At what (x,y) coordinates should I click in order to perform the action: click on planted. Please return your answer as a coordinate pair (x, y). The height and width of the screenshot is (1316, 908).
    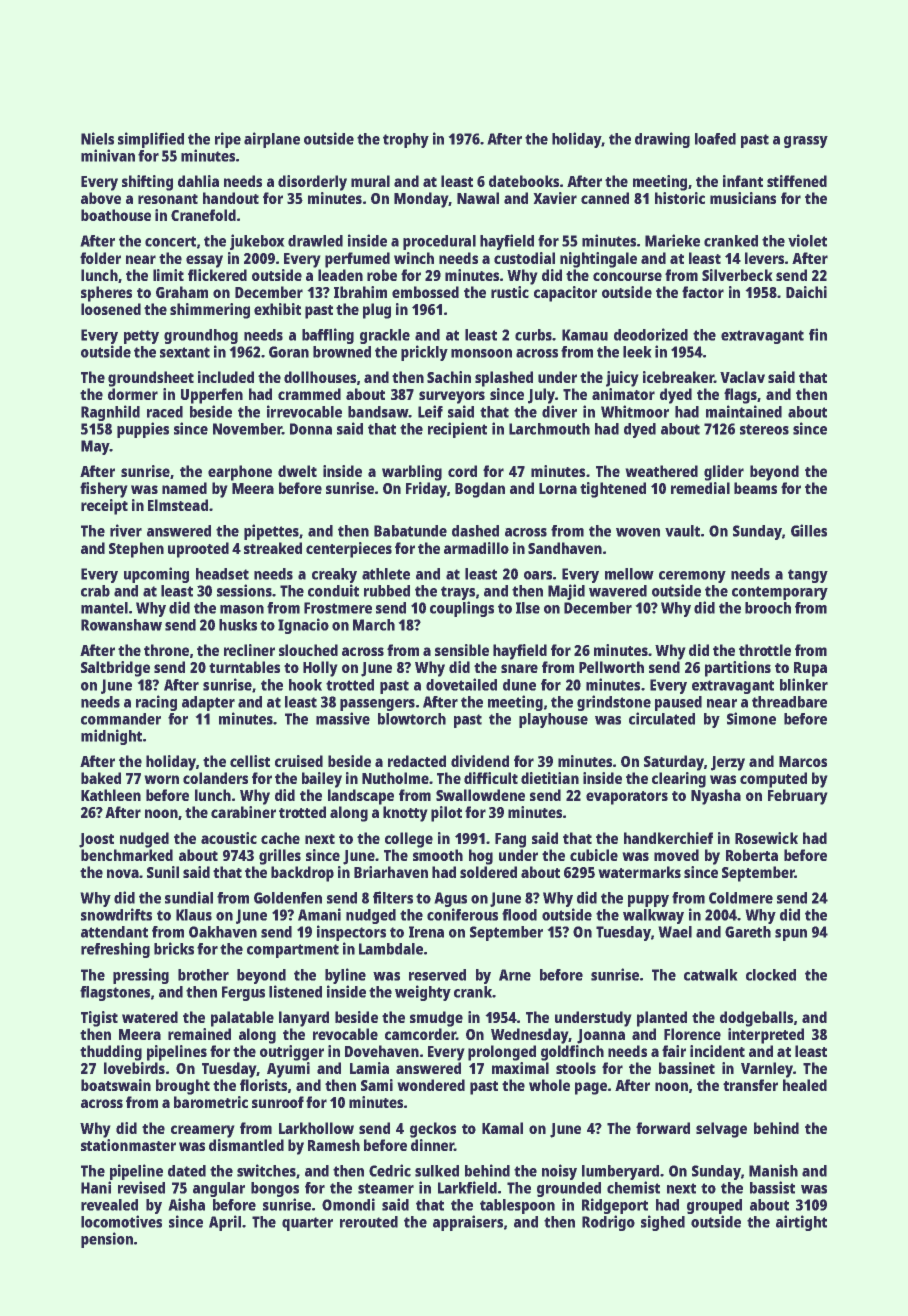
    Looking at the image, I should click on (662, 1019).
